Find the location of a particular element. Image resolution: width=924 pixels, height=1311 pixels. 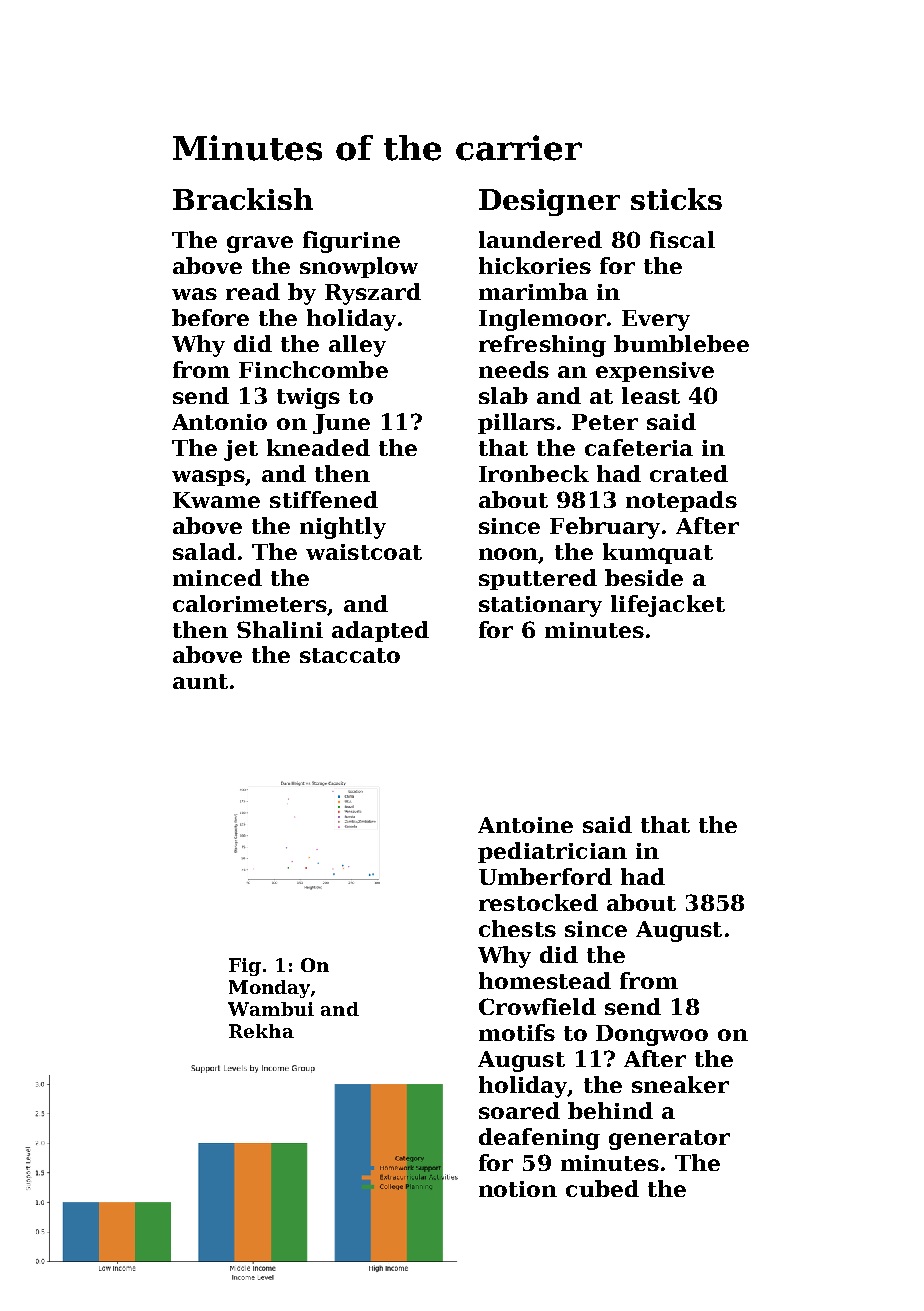

Brackish is located at coordinates (243, 199).
